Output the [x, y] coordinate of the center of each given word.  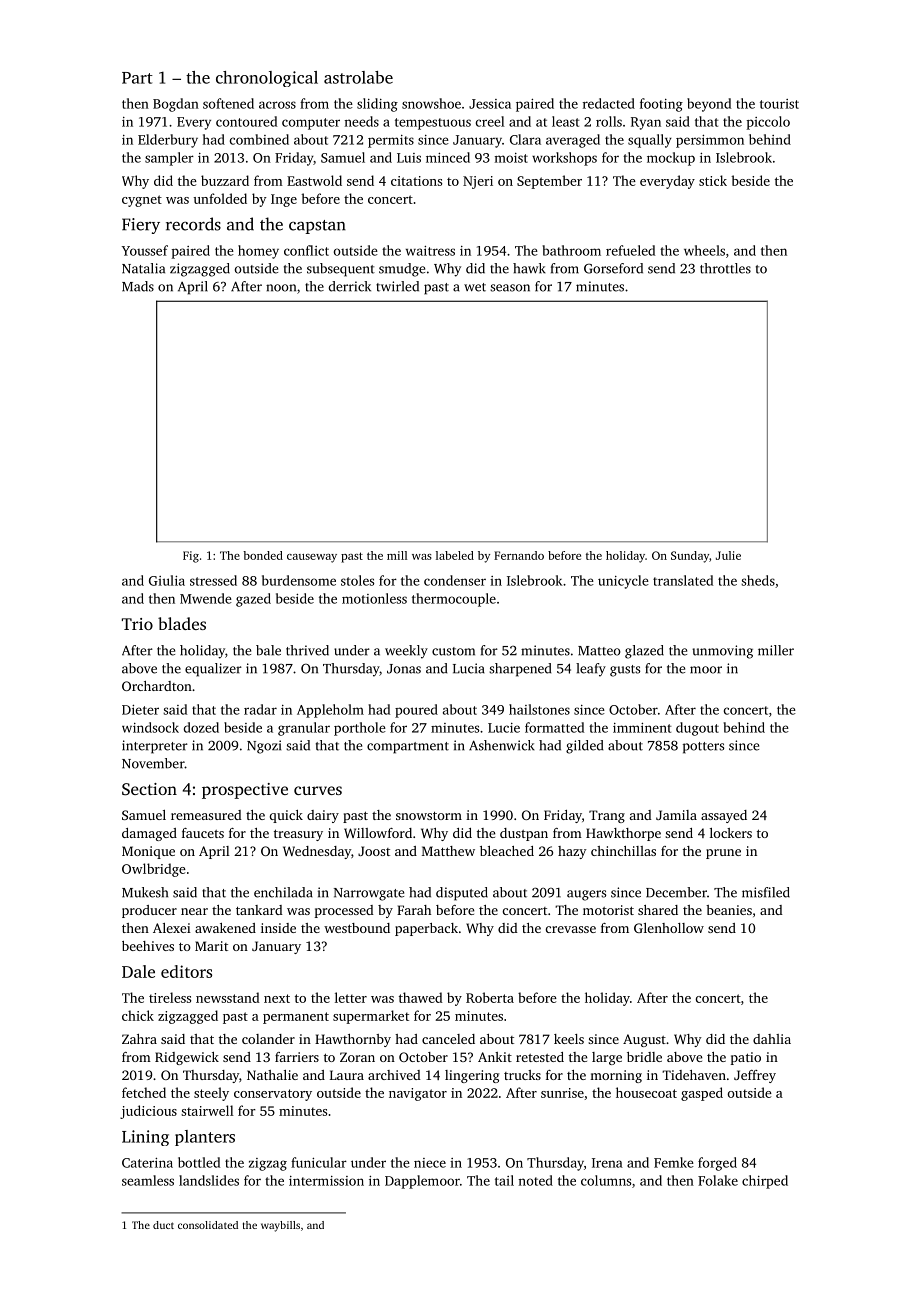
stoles [357, 580]
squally [650, 141]
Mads [138, 286]
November [153, 763]
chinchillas [623, 851]
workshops [564, 159]
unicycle [623, 582]
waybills [280, 1226]
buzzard [225, 180]
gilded [584, 747]
